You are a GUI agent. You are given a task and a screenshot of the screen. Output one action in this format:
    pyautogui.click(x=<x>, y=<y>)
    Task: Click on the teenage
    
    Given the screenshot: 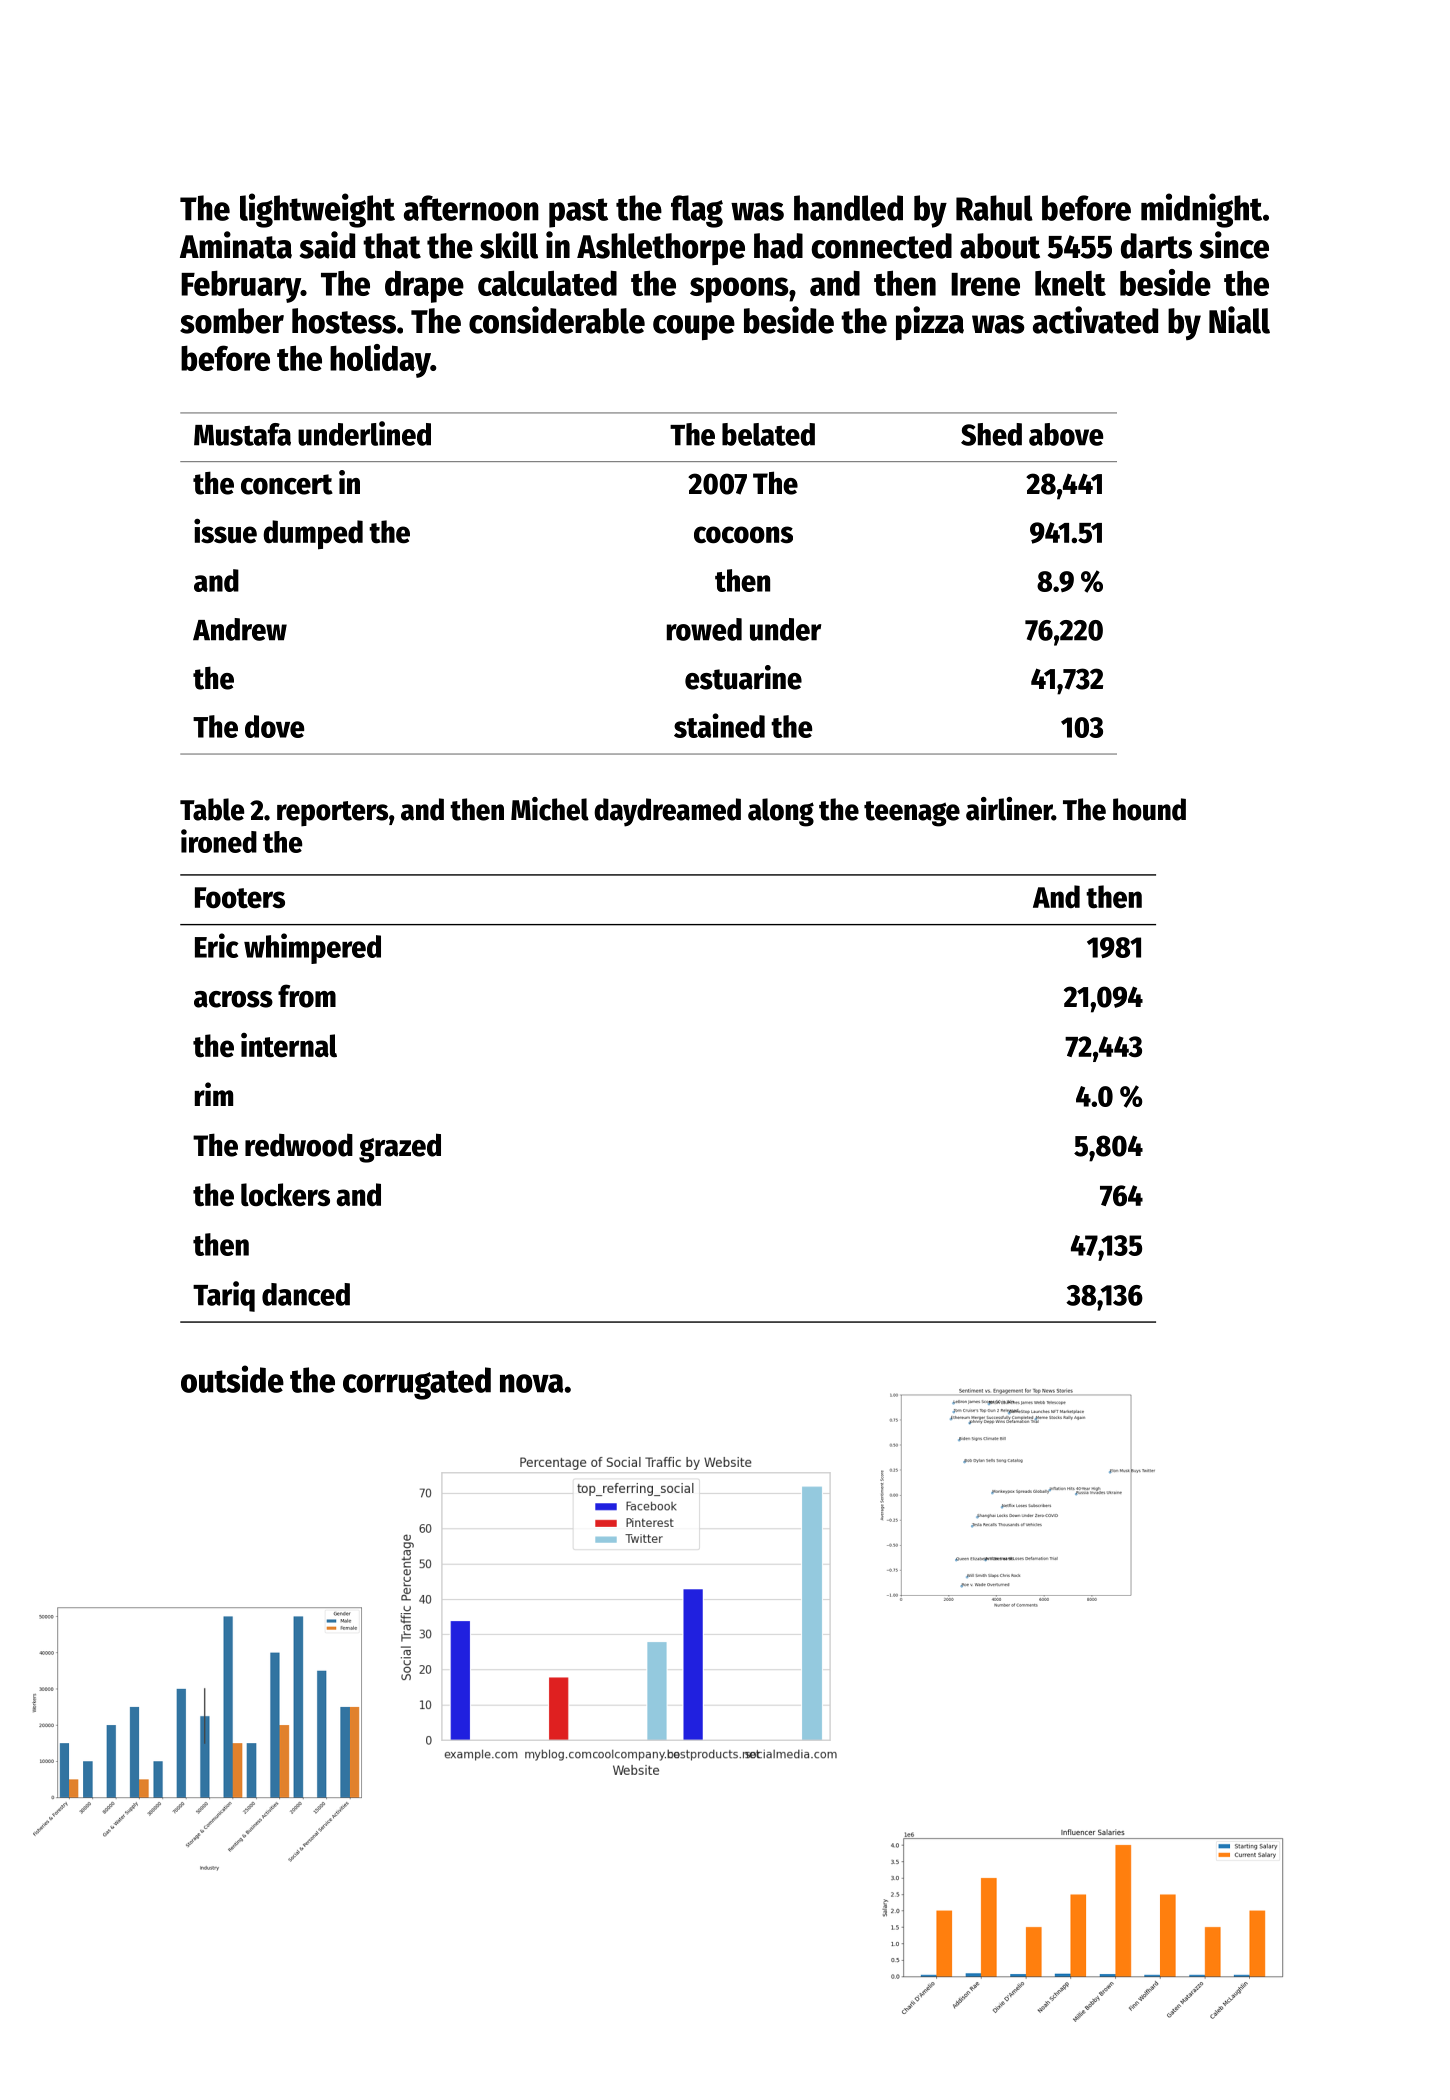 What is the action you would take?
    pyautogui.click(x=912, y=814)
